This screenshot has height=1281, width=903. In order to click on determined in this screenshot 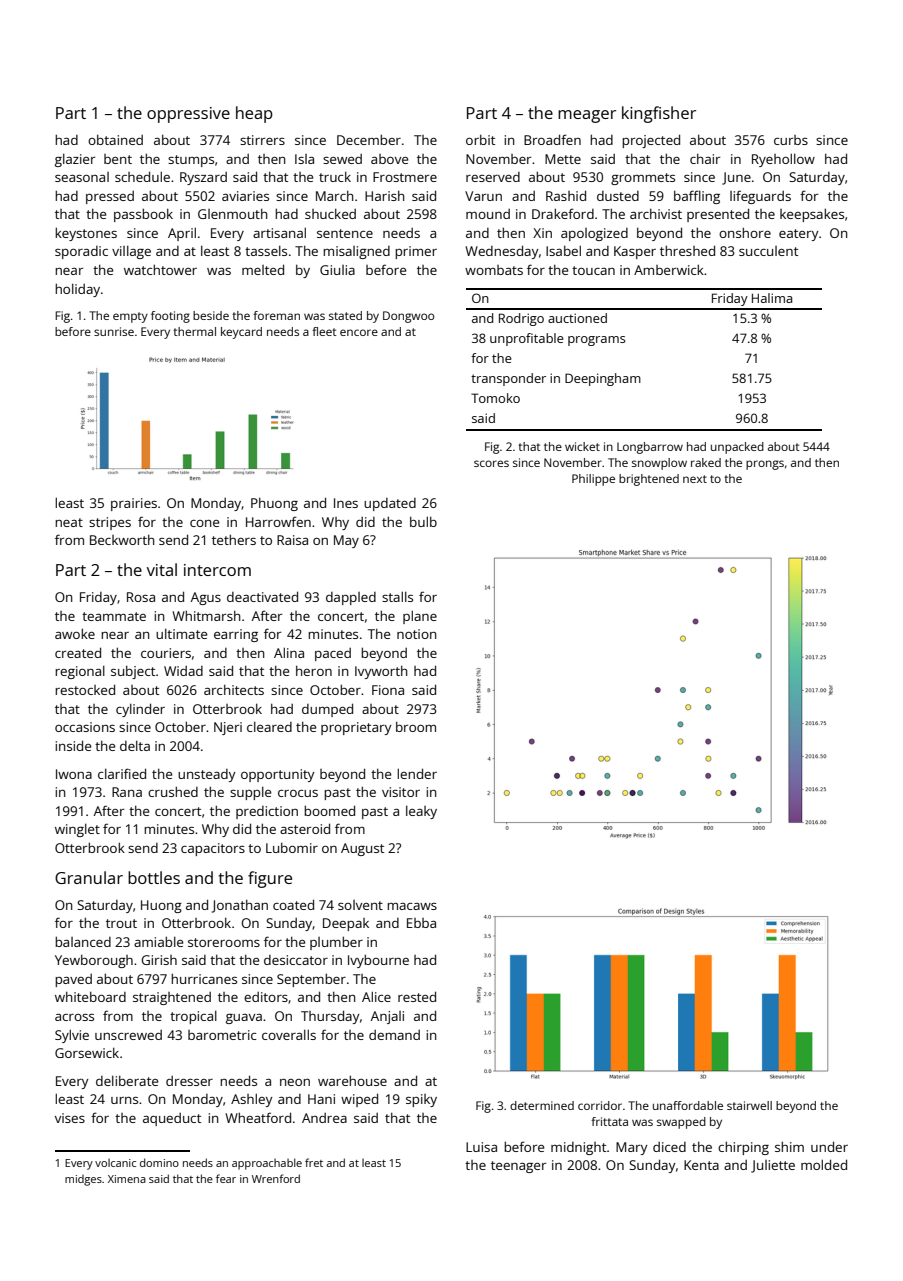, I will do `click(542, 1105)`.
